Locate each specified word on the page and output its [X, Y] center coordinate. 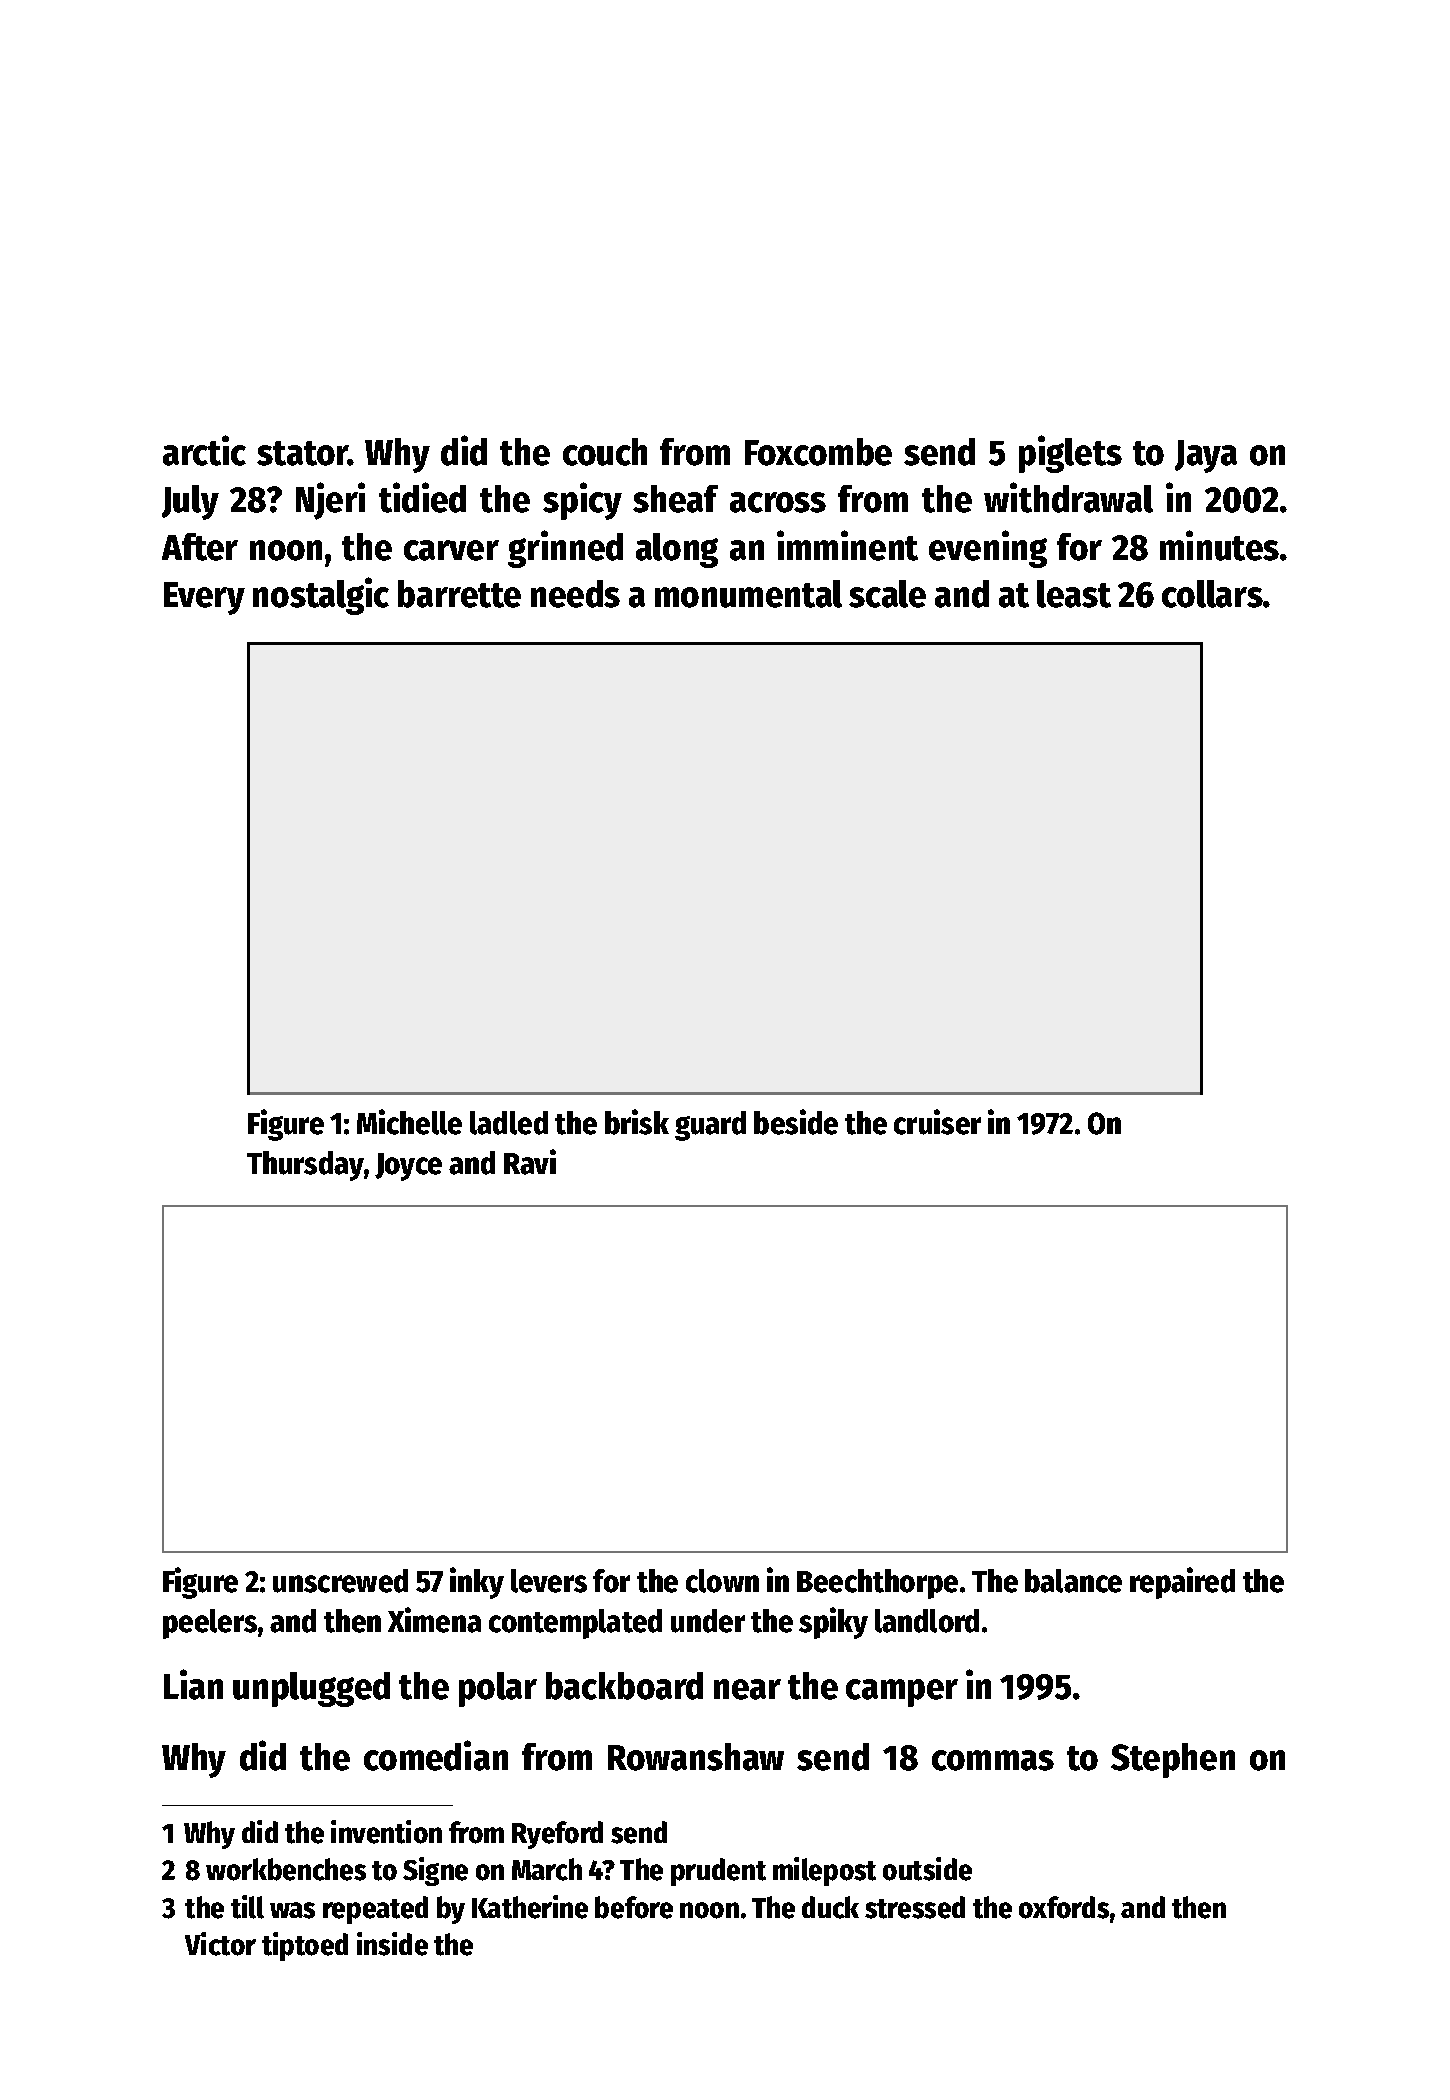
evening [988, 549]
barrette [459, 594]
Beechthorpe [877, 1584]
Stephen [1173, 1760]
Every [204, 598]
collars [1212, 594]
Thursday [305, 1166]
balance [1073, 1581]
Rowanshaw [696, 1757]
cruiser [937, 1122]
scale [887, 594]
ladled [509, 1123]
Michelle [409, 1122]
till [247, 1907]
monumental [748, 594]
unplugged [311, 1689]
